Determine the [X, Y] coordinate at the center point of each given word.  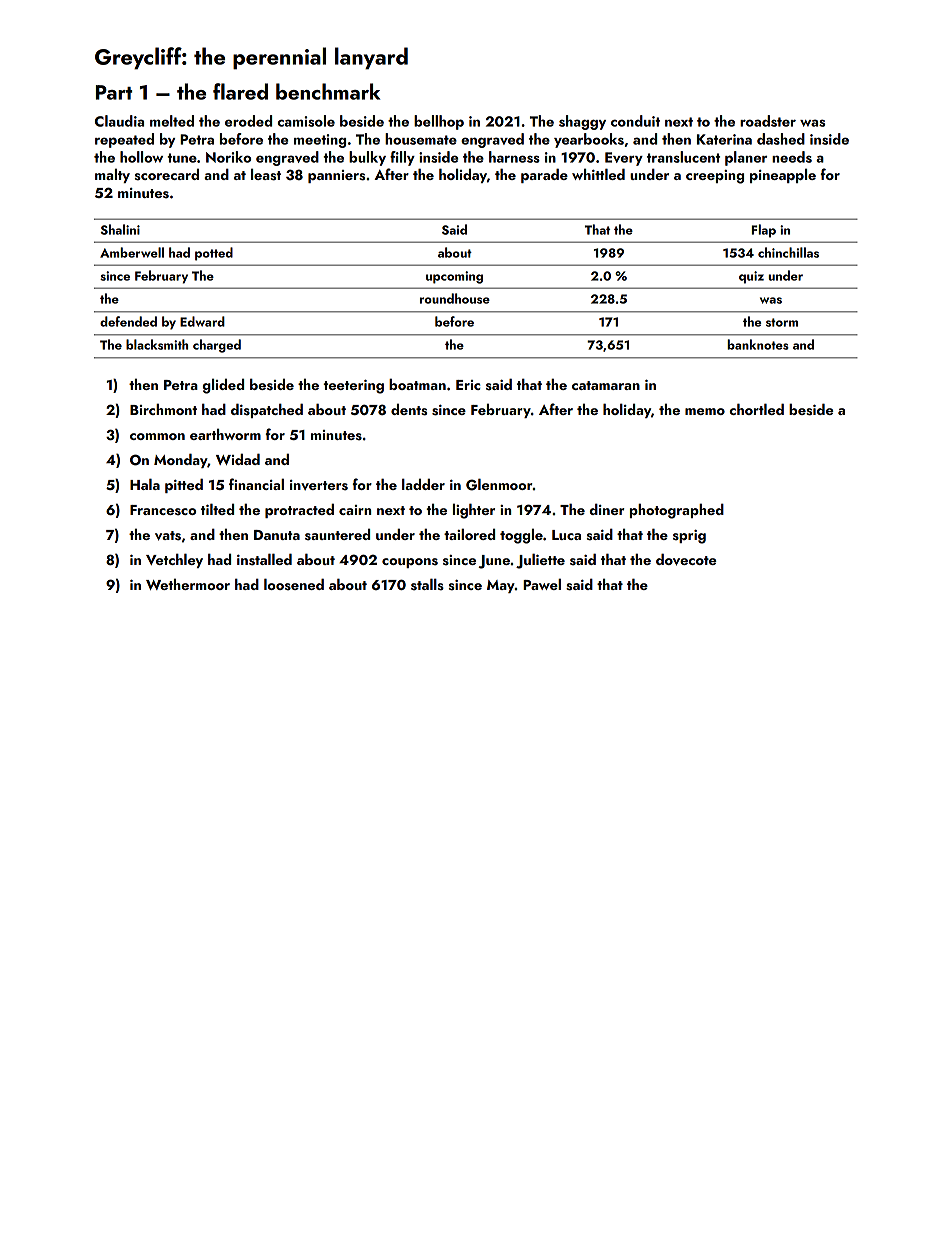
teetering [353, 387]
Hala [145, 484]
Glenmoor [499, 484]
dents [409, 410]
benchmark [328, 91]
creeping [715, 177]
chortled [757, 409]
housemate [421, 139]
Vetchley [174, 560]
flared [240, 91]
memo [705, 411]
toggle [521, 536]
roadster [768, 121]
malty [112, 176]
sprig [689, 537]
